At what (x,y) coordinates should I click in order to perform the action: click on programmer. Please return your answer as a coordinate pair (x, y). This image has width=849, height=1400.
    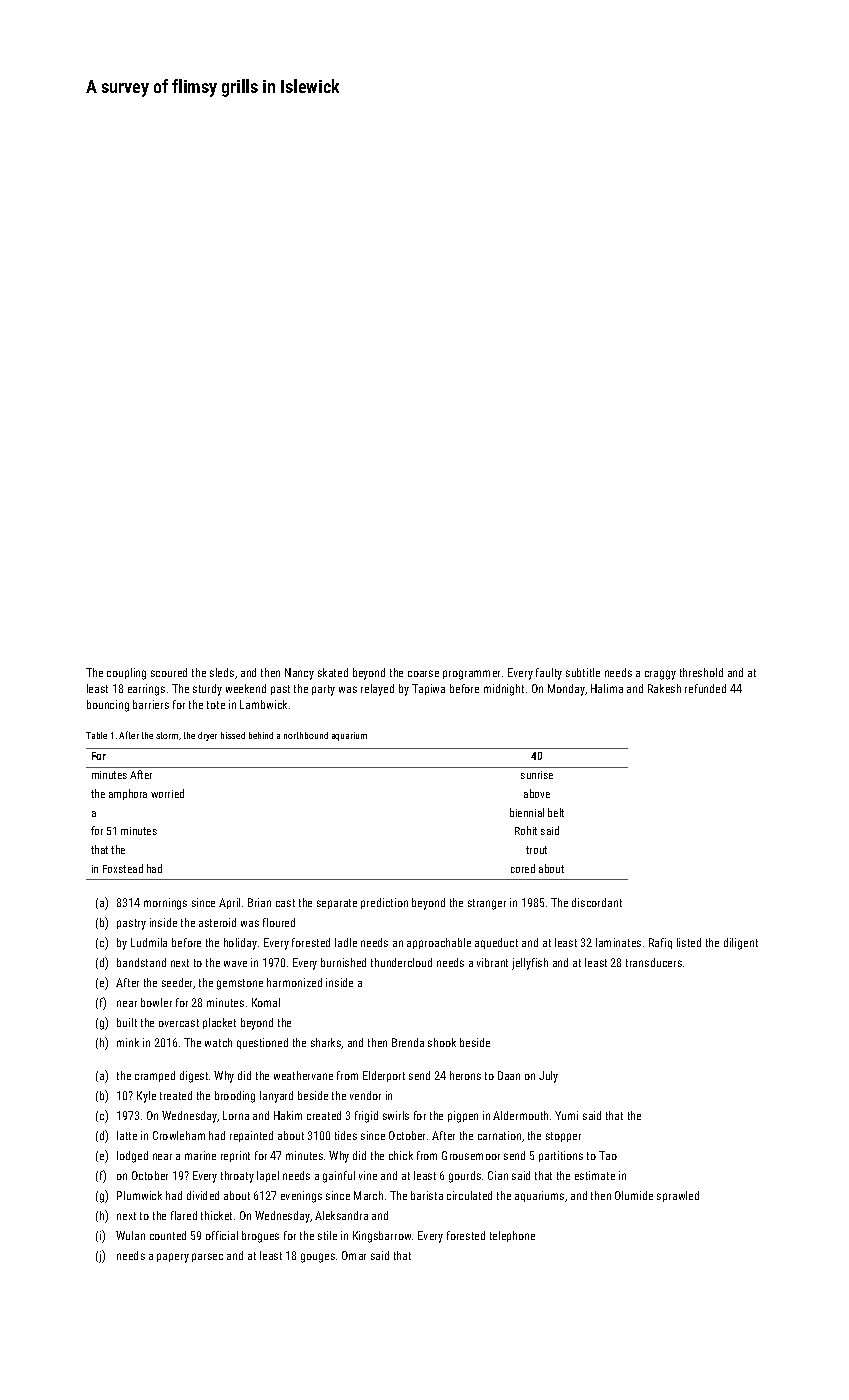
    Looking at the image, I should click on (471, 675).
